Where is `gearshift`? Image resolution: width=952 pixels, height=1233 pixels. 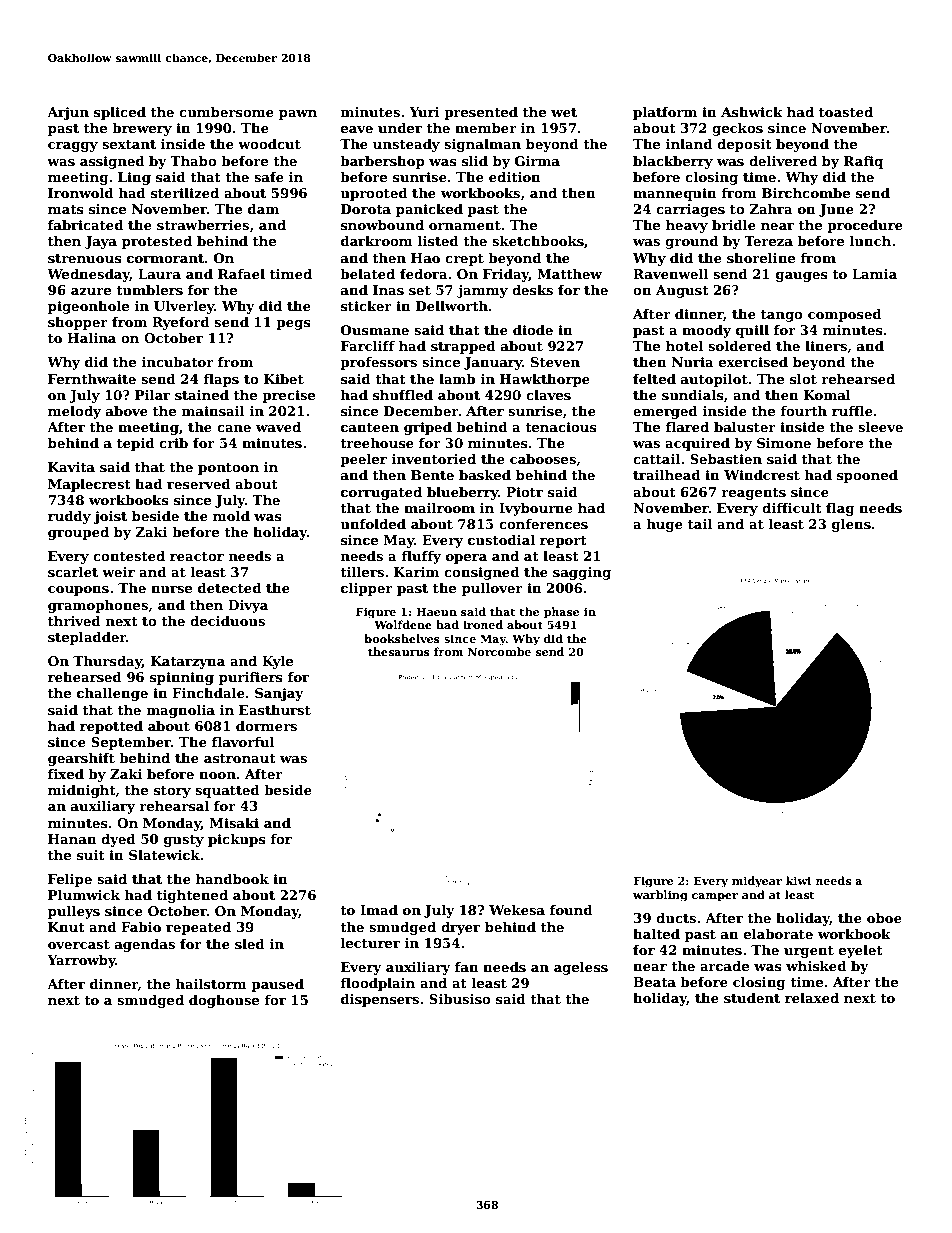
gearshift is located at coordinates (81, 759).
